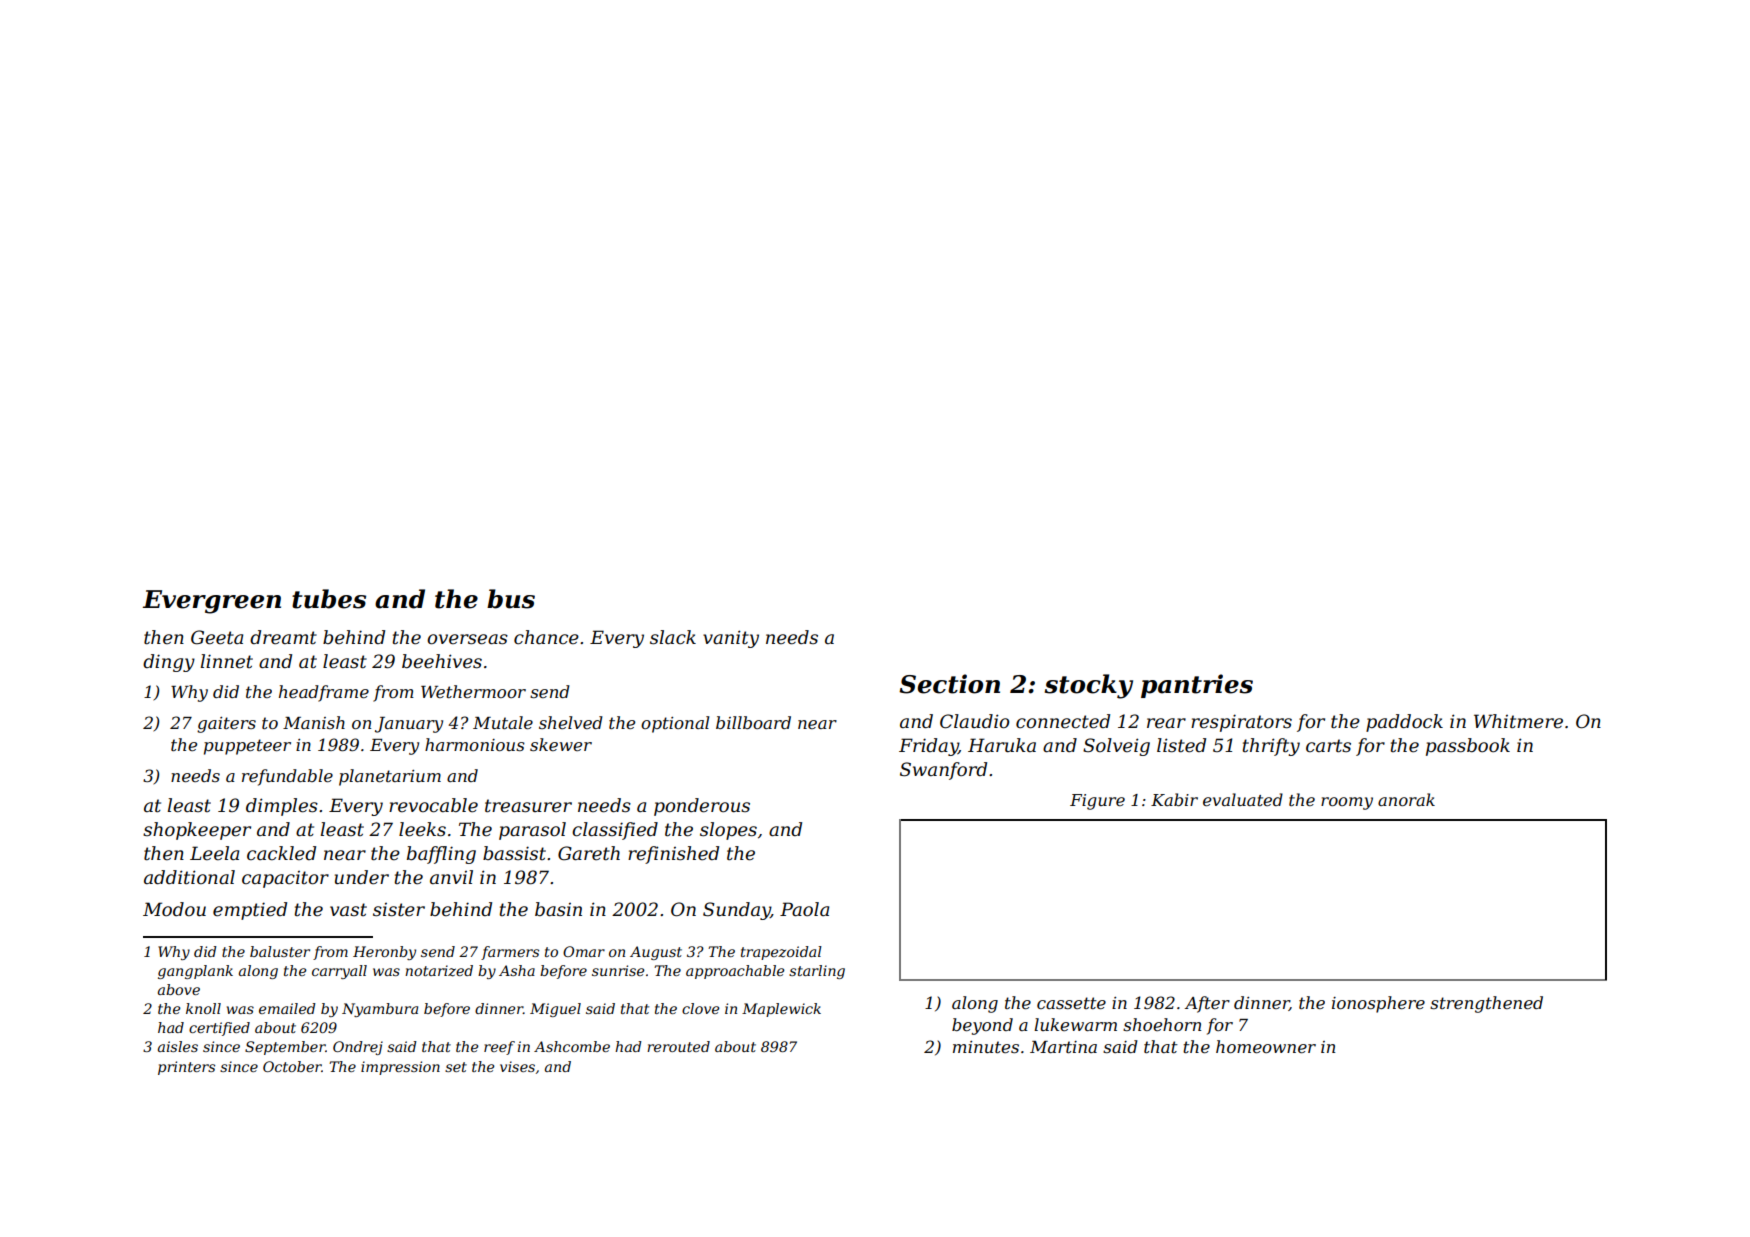 Image resolution: width=1750 pixels, height=1237 pixels. Describe the element at coordinates (731, 639) in the screenshot. I see `vanity` at that location.
